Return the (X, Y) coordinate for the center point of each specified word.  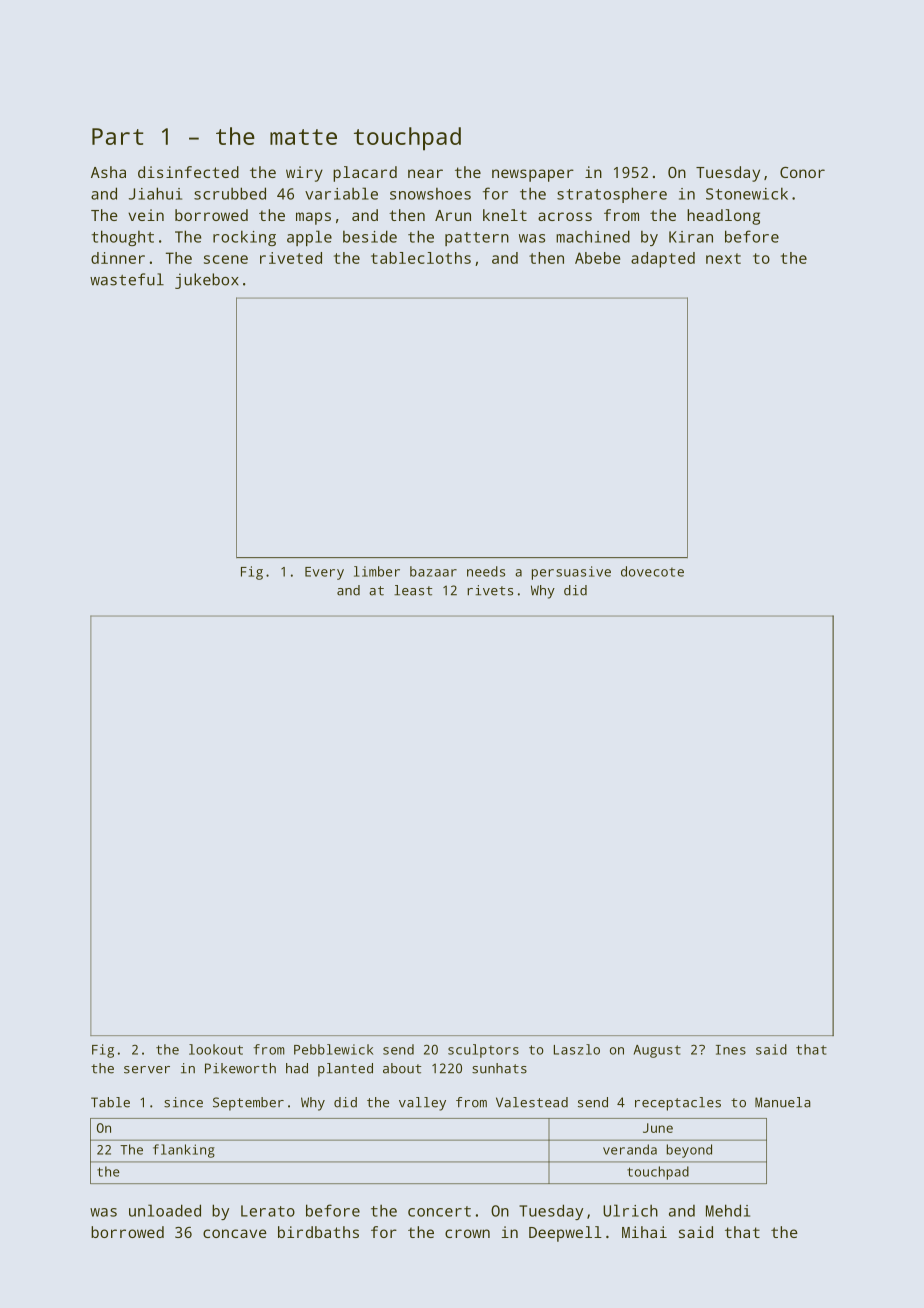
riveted (291, 258)
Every (324, 573)
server (147, 1070)
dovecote (652, 571)
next (723, 258)
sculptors (483, 1051)
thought (123, 238)
